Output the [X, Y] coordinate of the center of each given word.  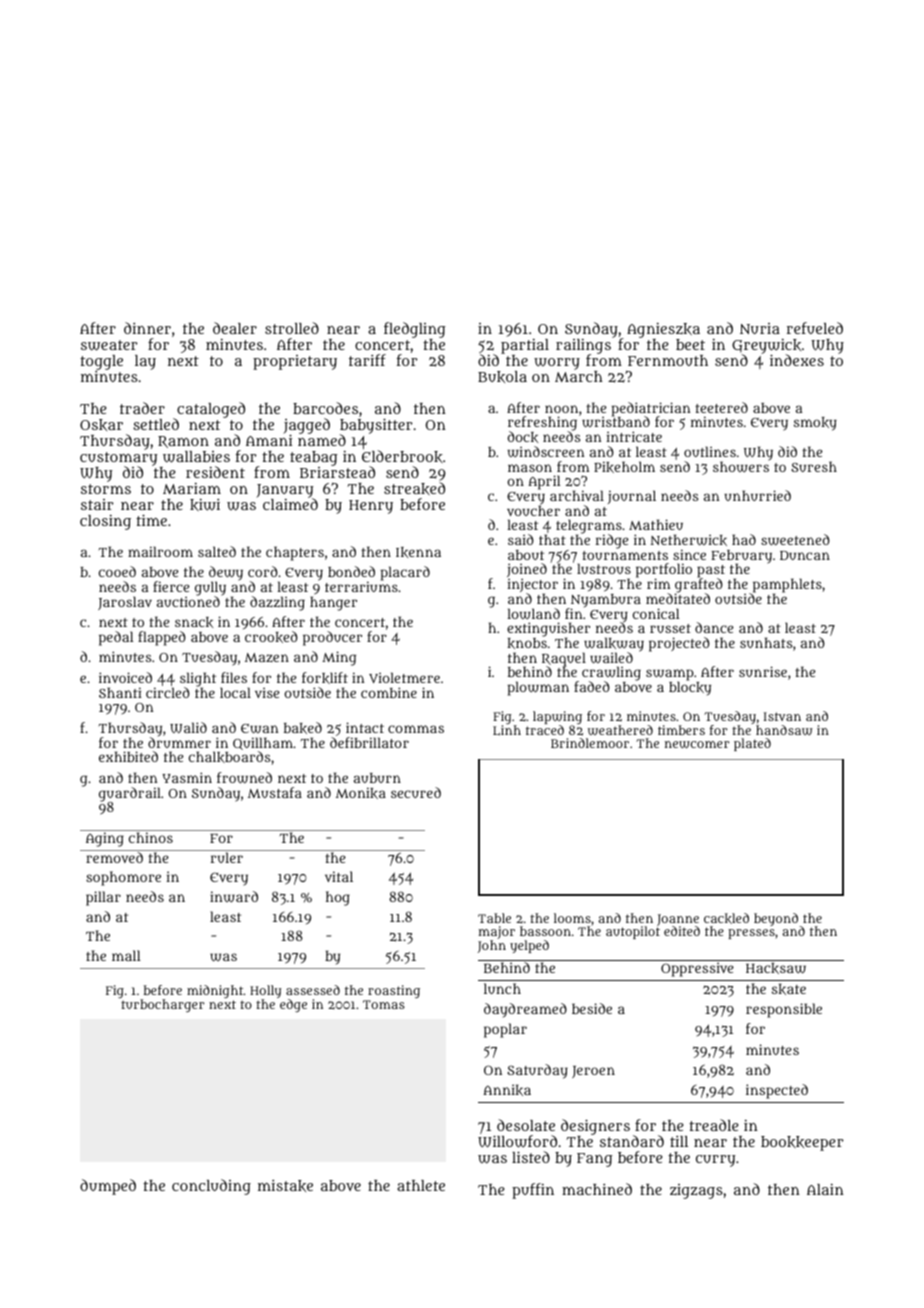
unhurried [757, 495]
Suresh [814, 466]
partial [525, 346]
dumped [108, 1187]
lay [145, 362]
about [526, 555]
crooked [271, 637]
